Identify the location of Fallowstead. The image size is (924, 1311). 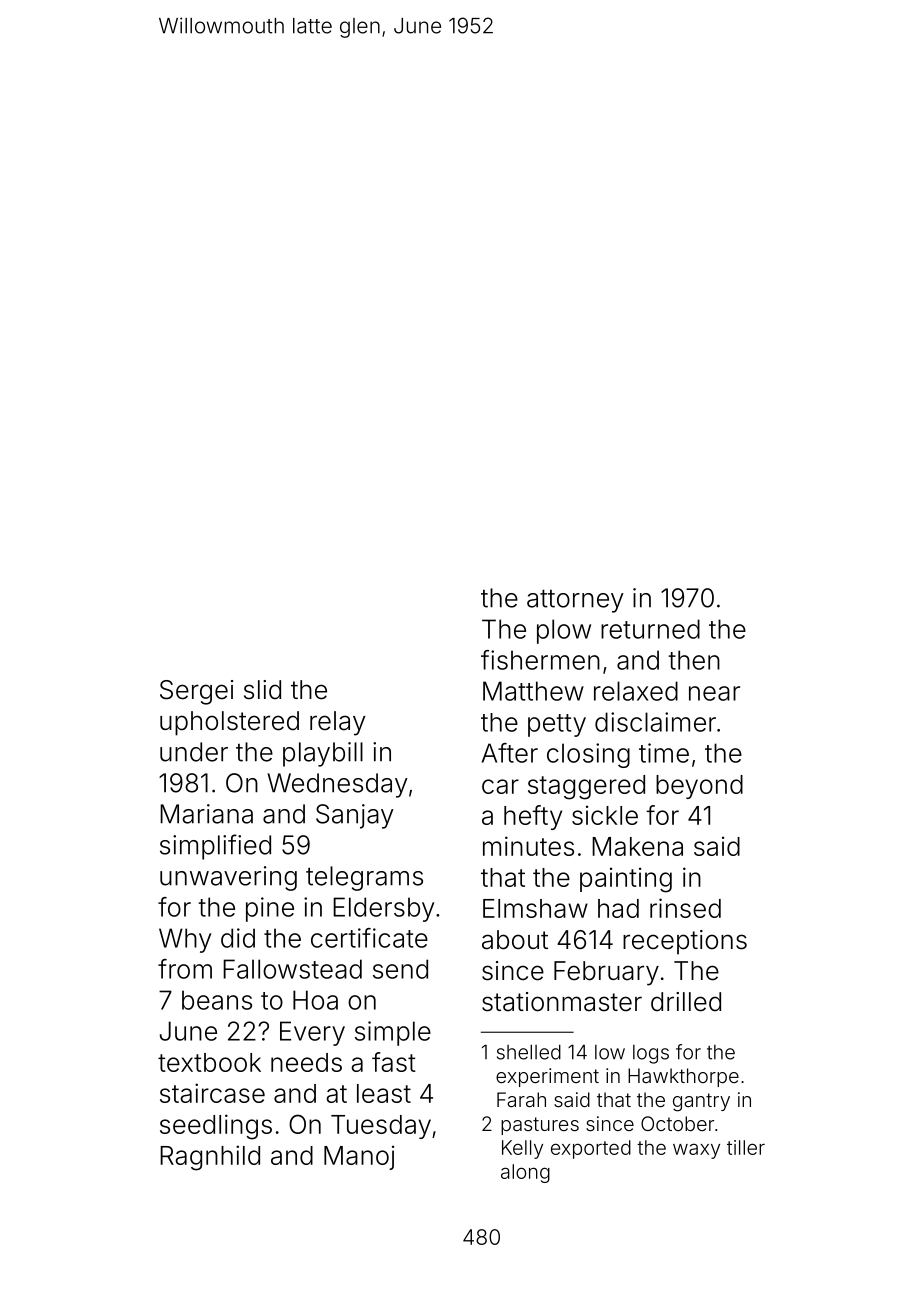
(292, 969).
